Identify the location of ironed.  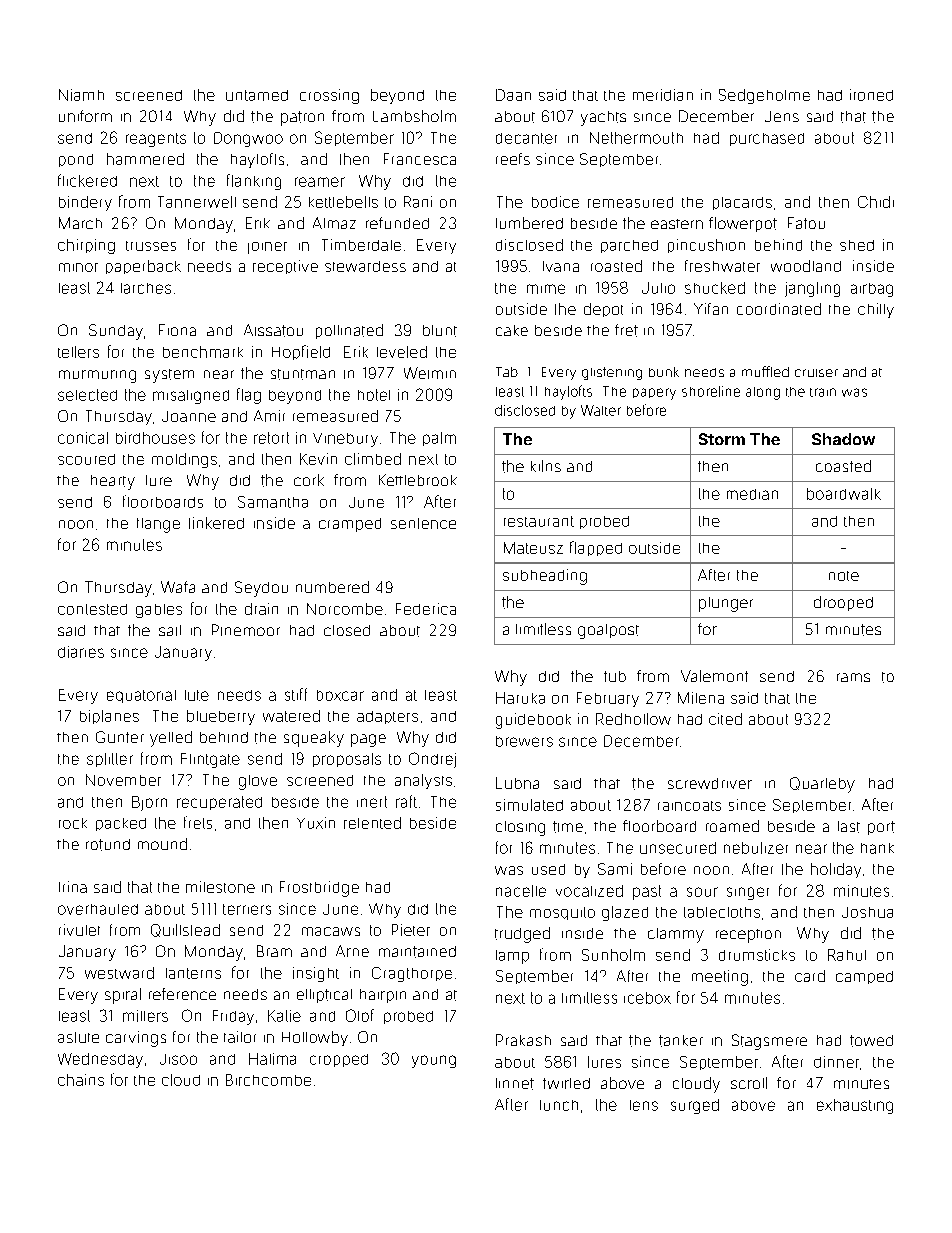
(871, 95).
